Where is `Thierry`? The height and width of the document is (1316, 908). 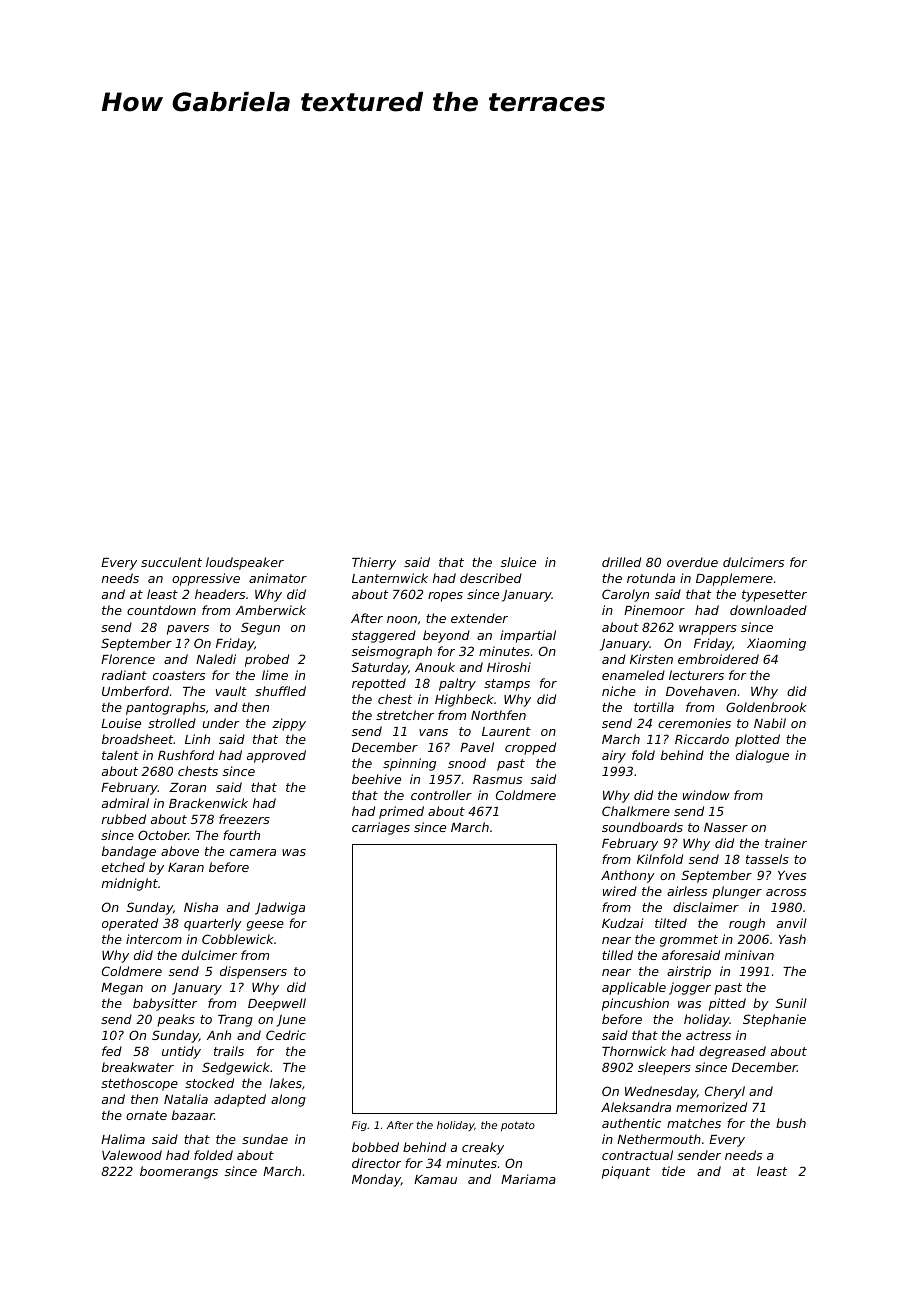 Thierry is located at coordinates (374, 563).
